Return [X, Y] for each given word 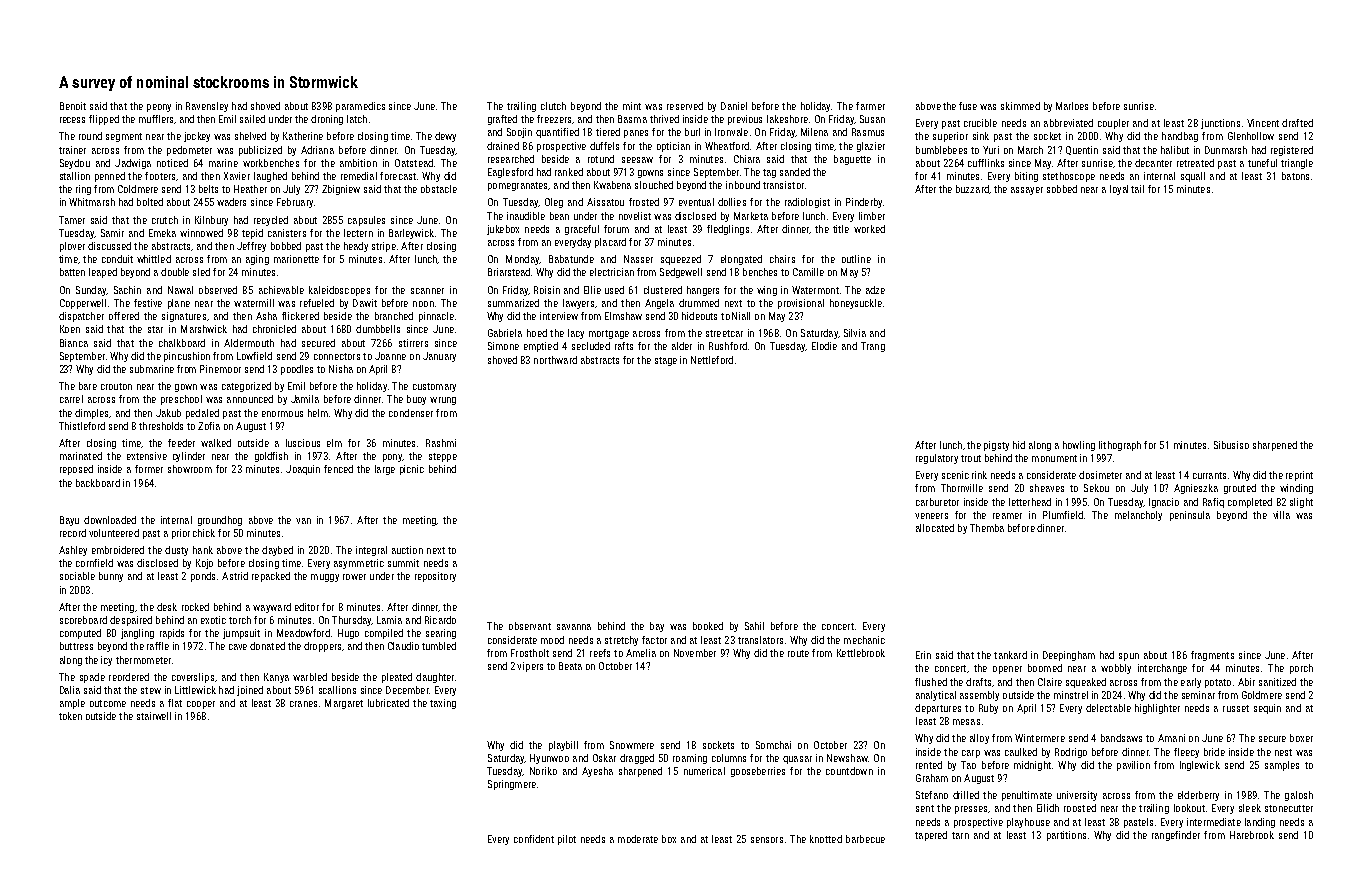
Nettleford [712, 360]
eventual [696, 202]
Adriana [317, 150]
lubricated [388, 703]
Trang [873, 347]
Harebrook [1252, 835]
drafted [1297, 123]
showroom [190, 469]
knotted [826, 839]
